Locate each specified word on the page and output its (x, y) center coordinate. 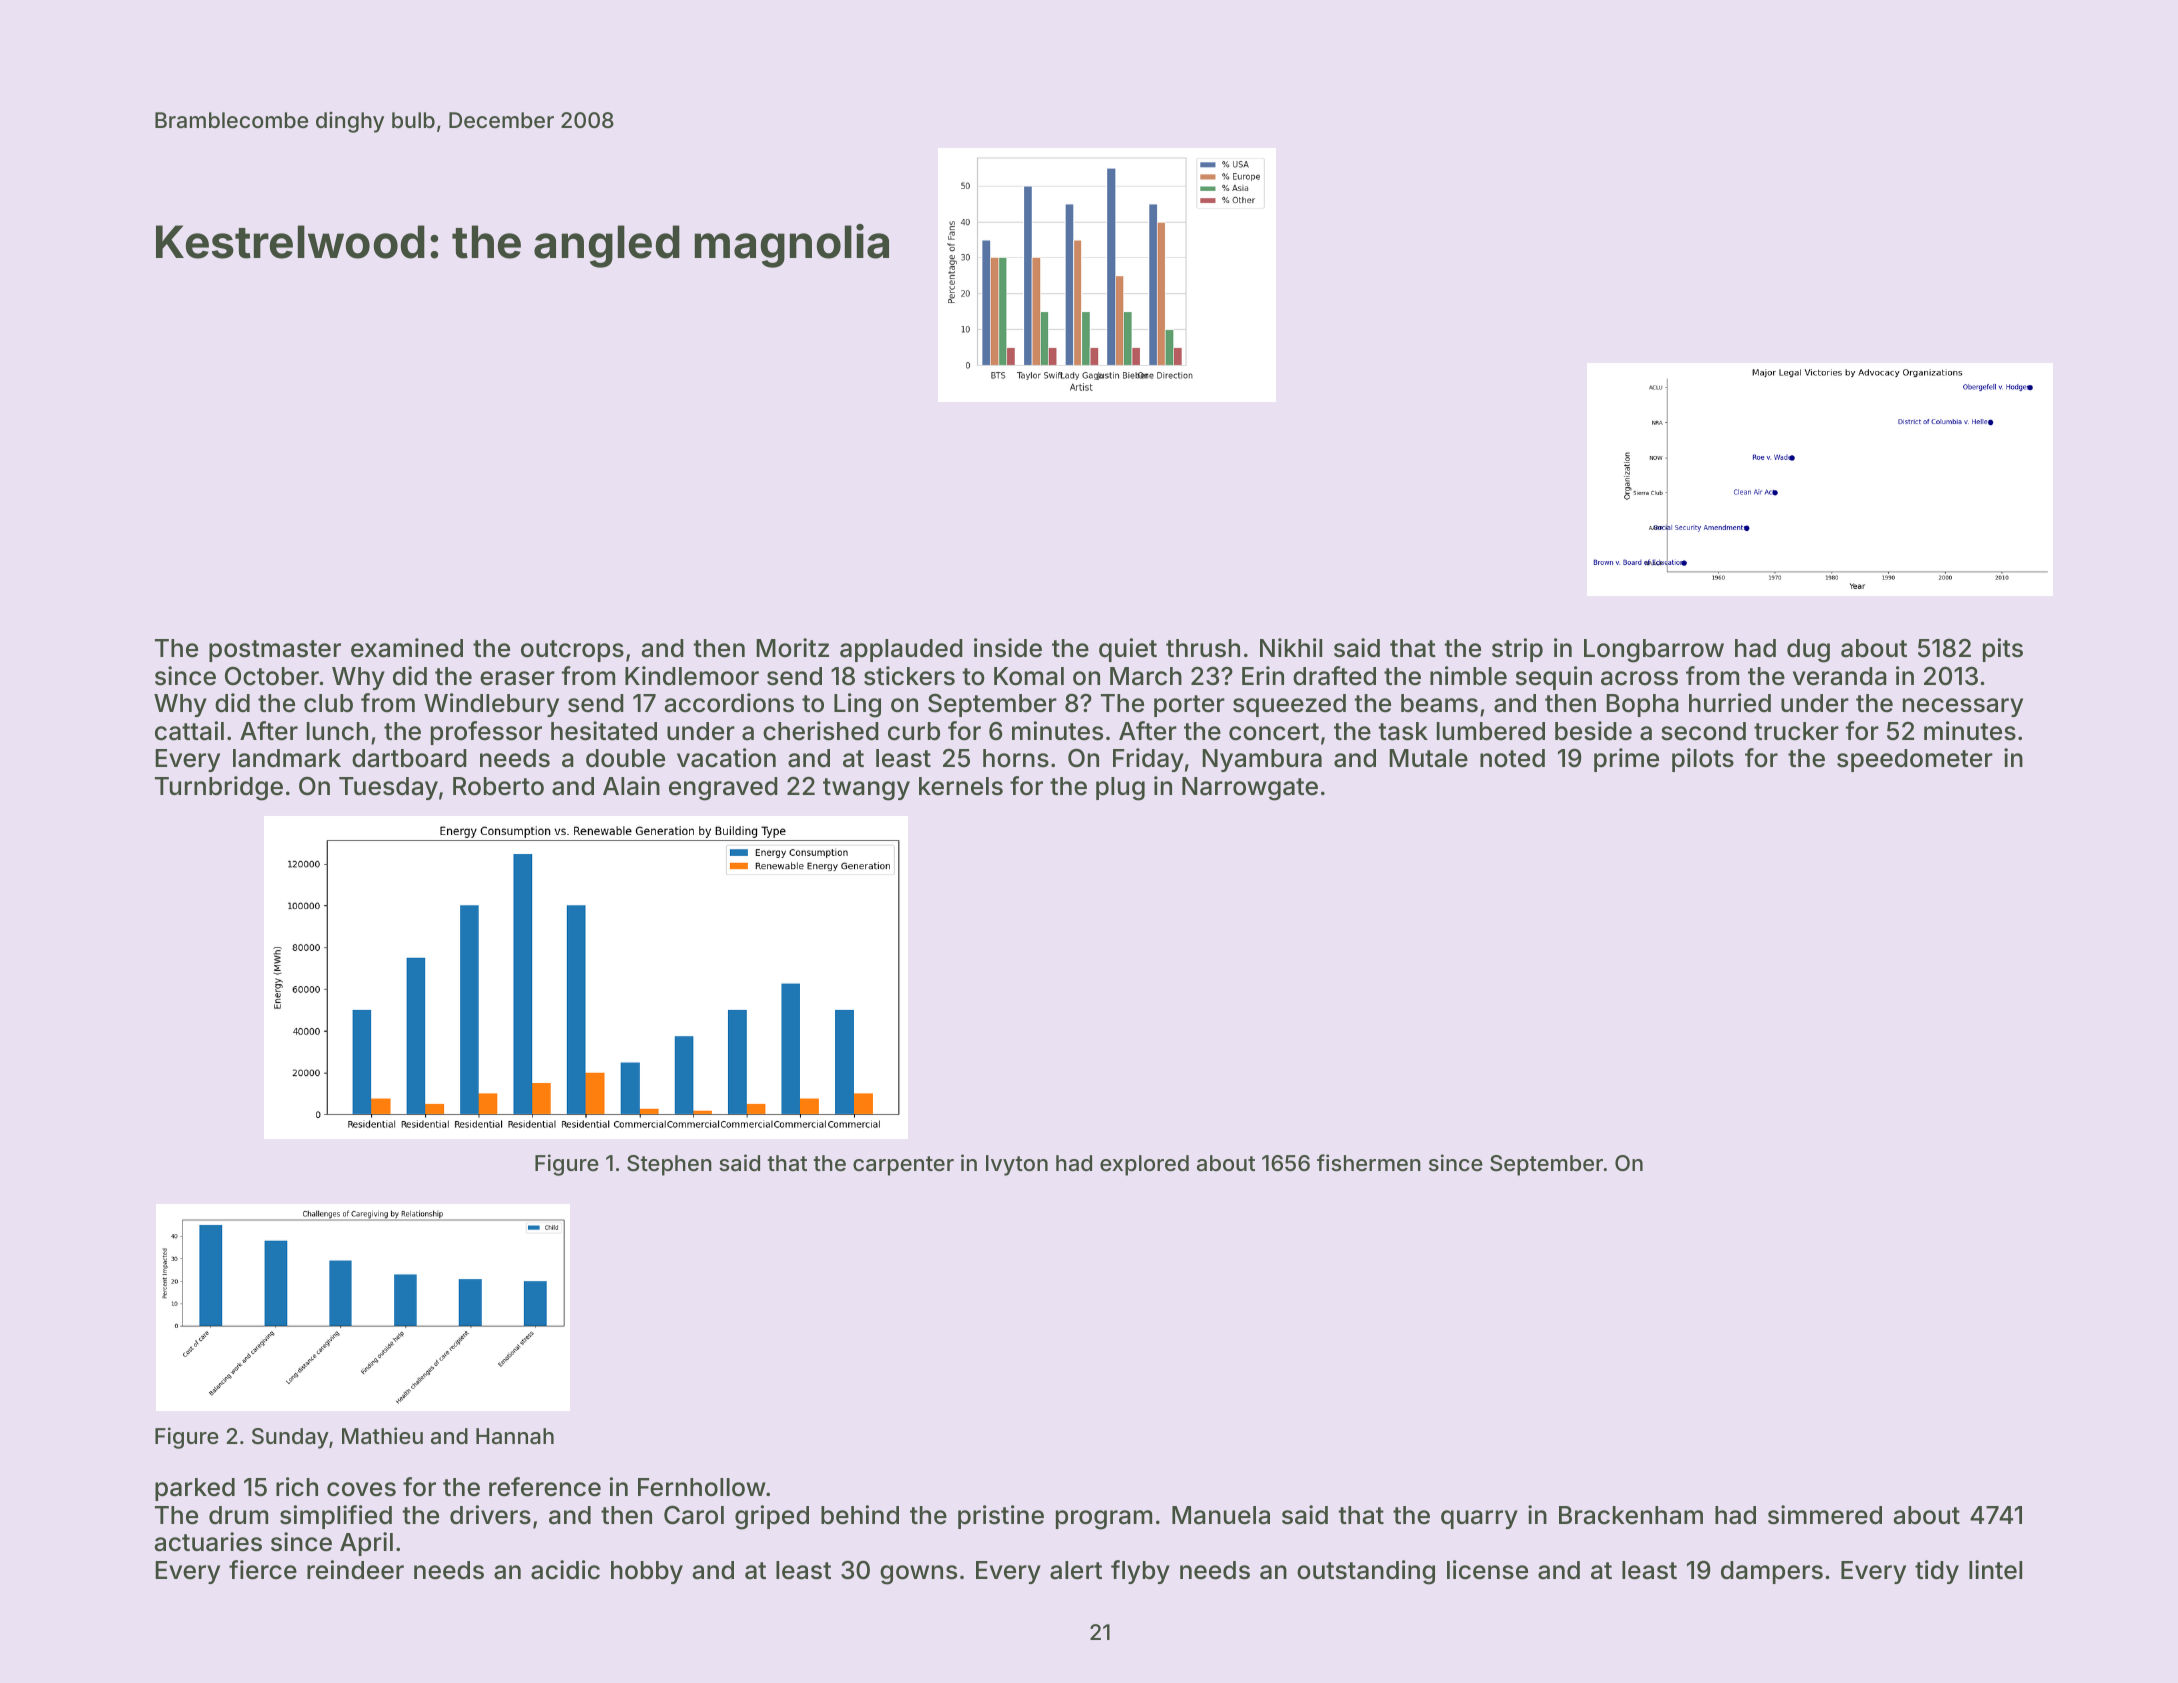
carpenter (903, 1166)
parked (195, 1489)
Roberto (498, 786)
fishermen (1369, 1162)
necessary (1963, 707)
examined (407, 648)
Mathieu (382, 1436)
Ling (857, 705)
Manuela (1221, 1515)
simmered (1825, 1515)
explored (1144, 1165)
